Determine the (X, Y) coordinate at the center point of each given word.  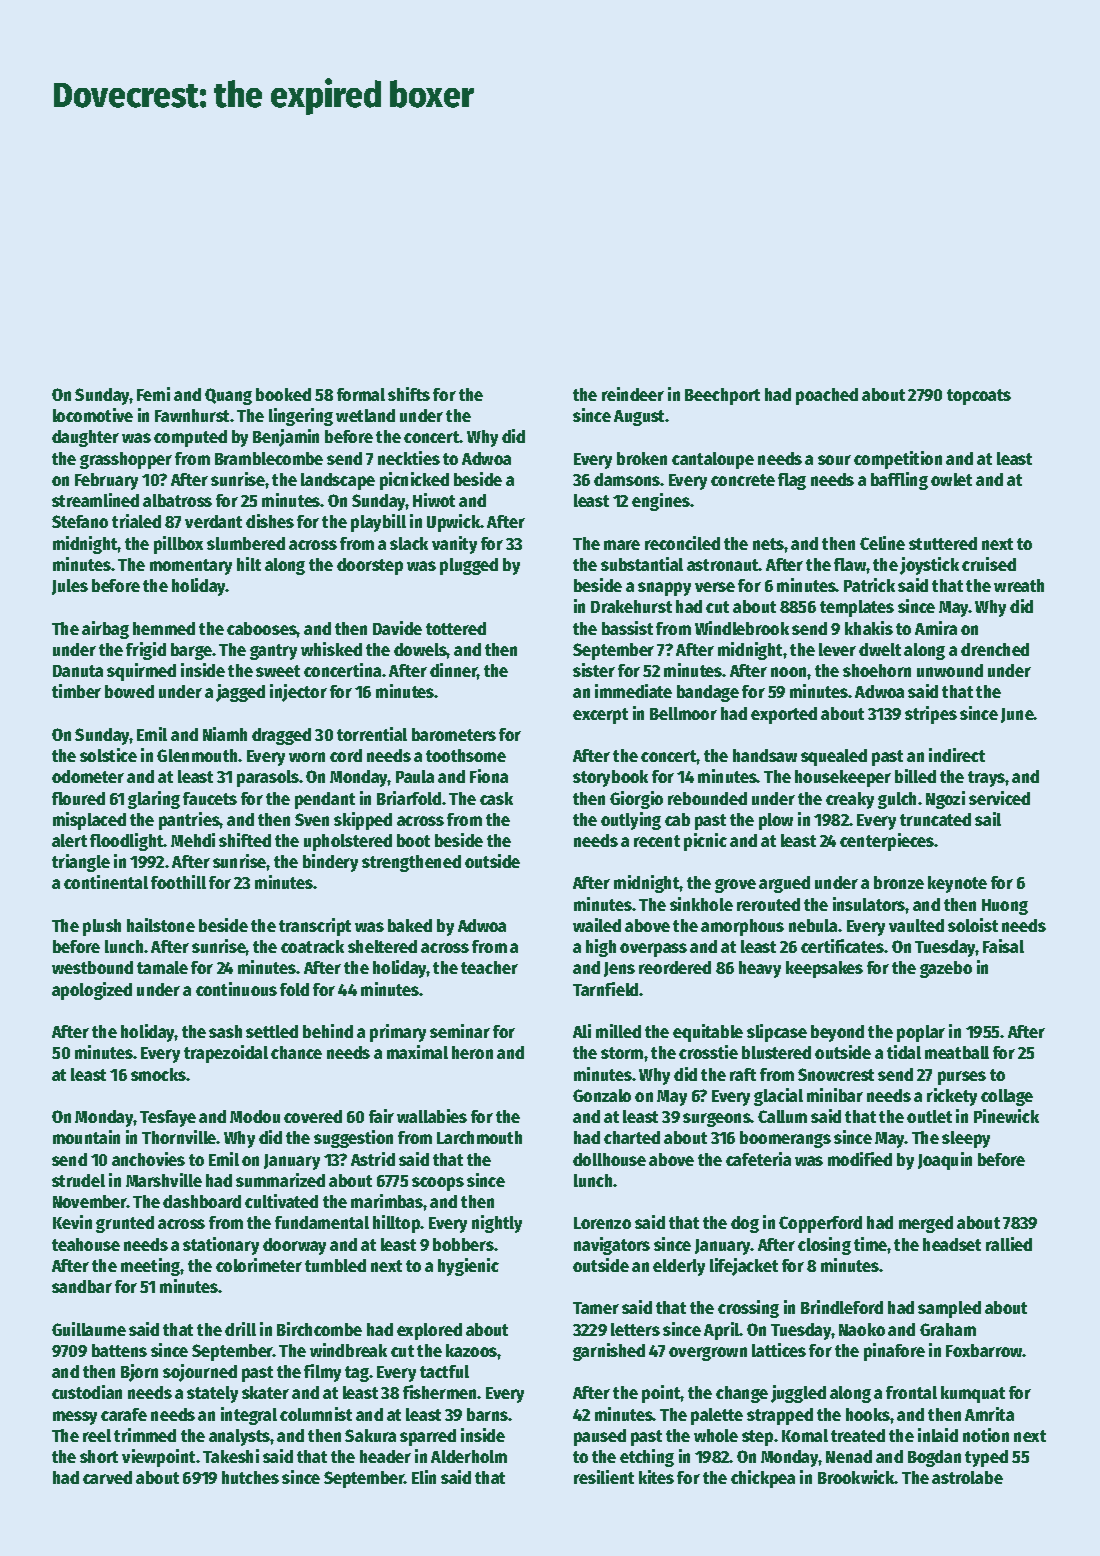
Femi (153, 394)
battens (119, 1350)
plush (102, 927)
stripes (931, 715)
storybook (610, 778)
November (90, 1201)
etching (647, 1458)
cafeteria (758, 1159)
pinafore (894, 1352)
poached (827, 396)
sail (988, 819)
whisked (331, 649)
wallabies (432, 1116)
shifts (409, 394)
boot (413, 840)
